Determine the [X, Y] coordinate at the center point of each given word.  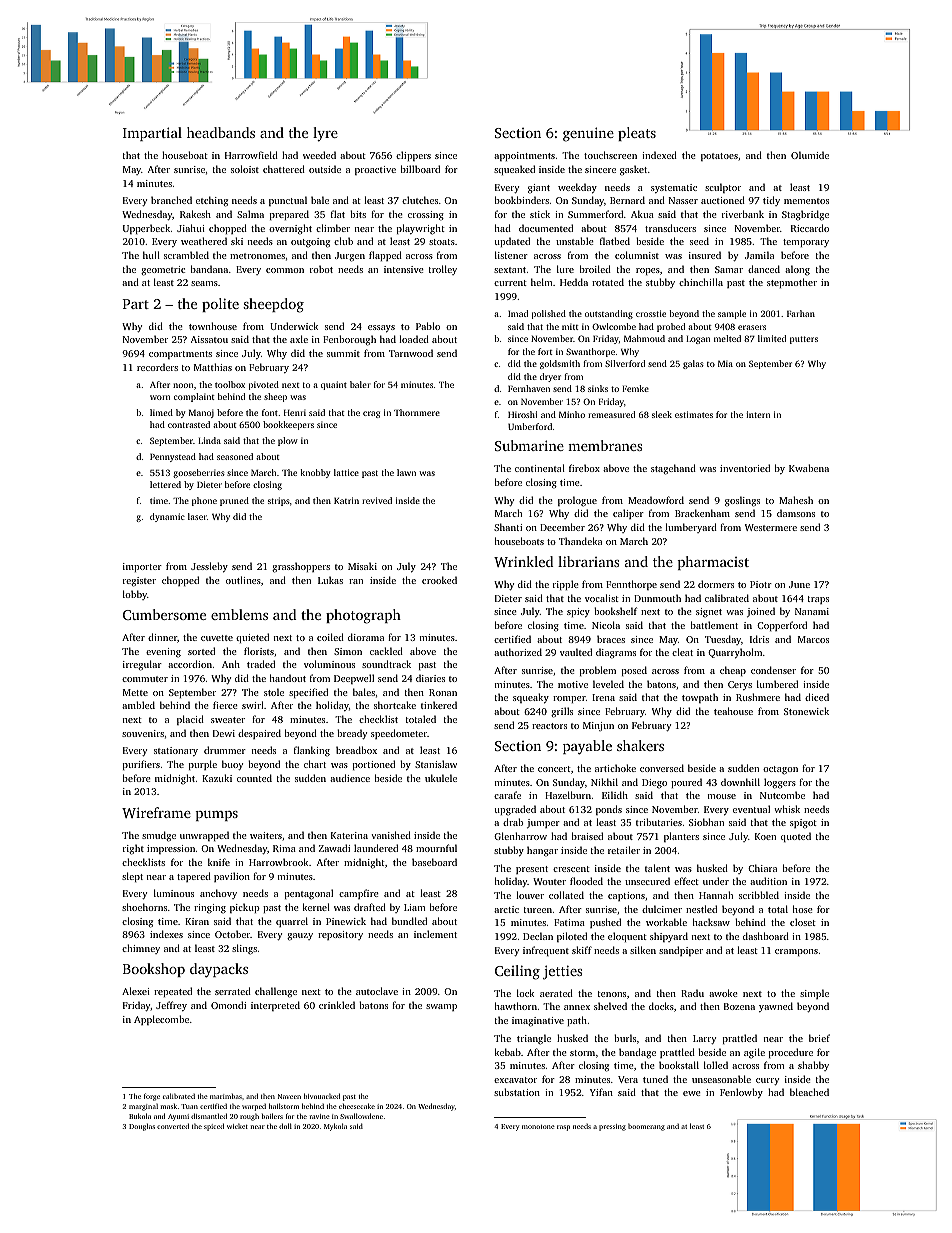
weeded [319, 155]
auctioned [723, 200]
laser [197, 516]
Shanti [508, 527]
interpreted [275, 1006]
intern [758, 414]
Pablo [428, 326]
